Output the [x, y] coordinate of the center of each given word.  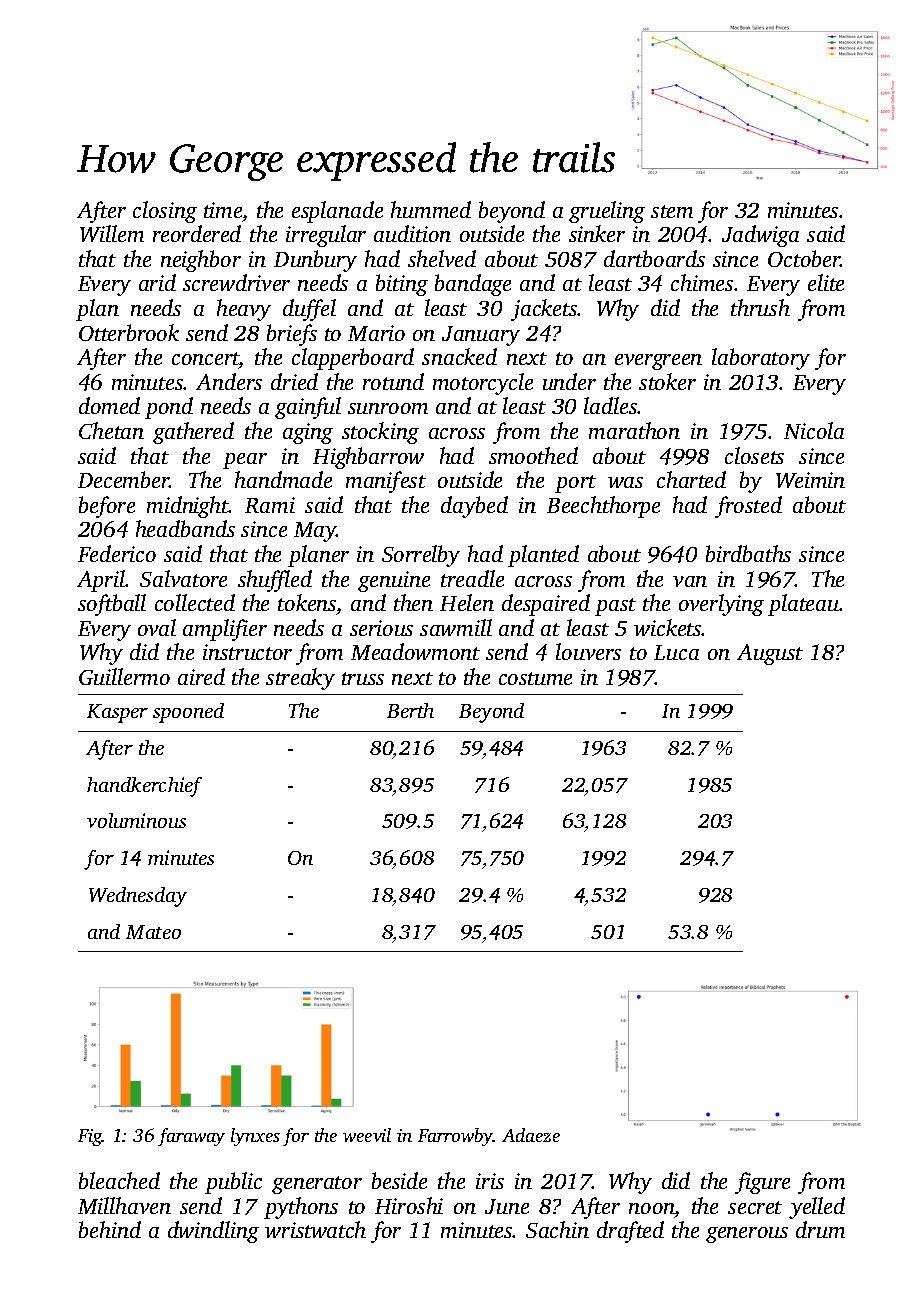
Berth [410, 710]
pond [169, 408]
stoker [667, 381]
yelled [817, 1208]
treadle [472, 578]
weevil [367, 1135]
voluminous [136, 820]
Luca [676, 652]
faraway [191, 1137]
